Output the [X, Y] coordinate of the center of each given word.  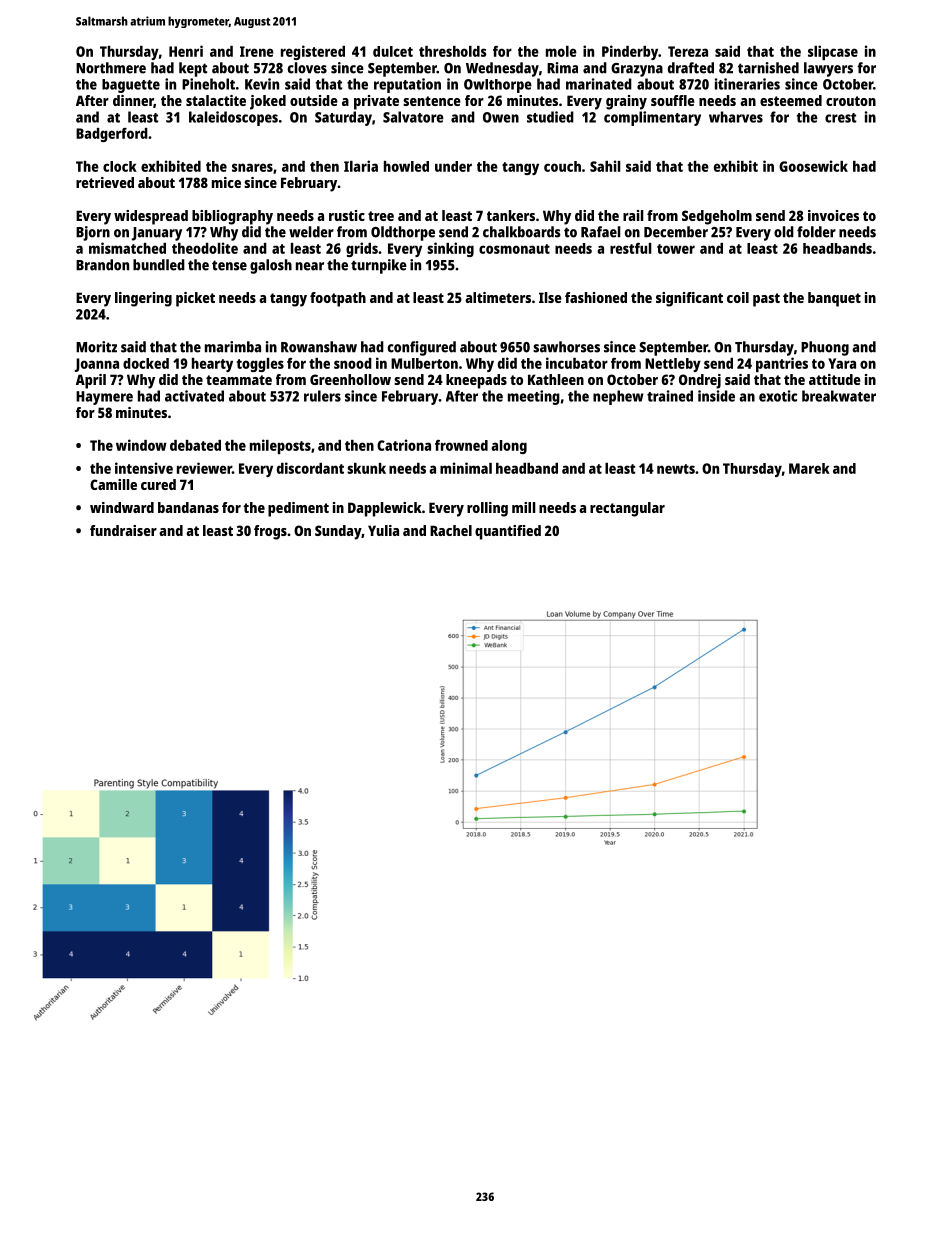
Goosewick [813, 166]
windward [122, 507]
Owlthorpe [498, 86]
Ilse [550, 297]
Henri [186, 51]
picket [195, 299]
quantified [508, 532]
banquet [834, 299]
